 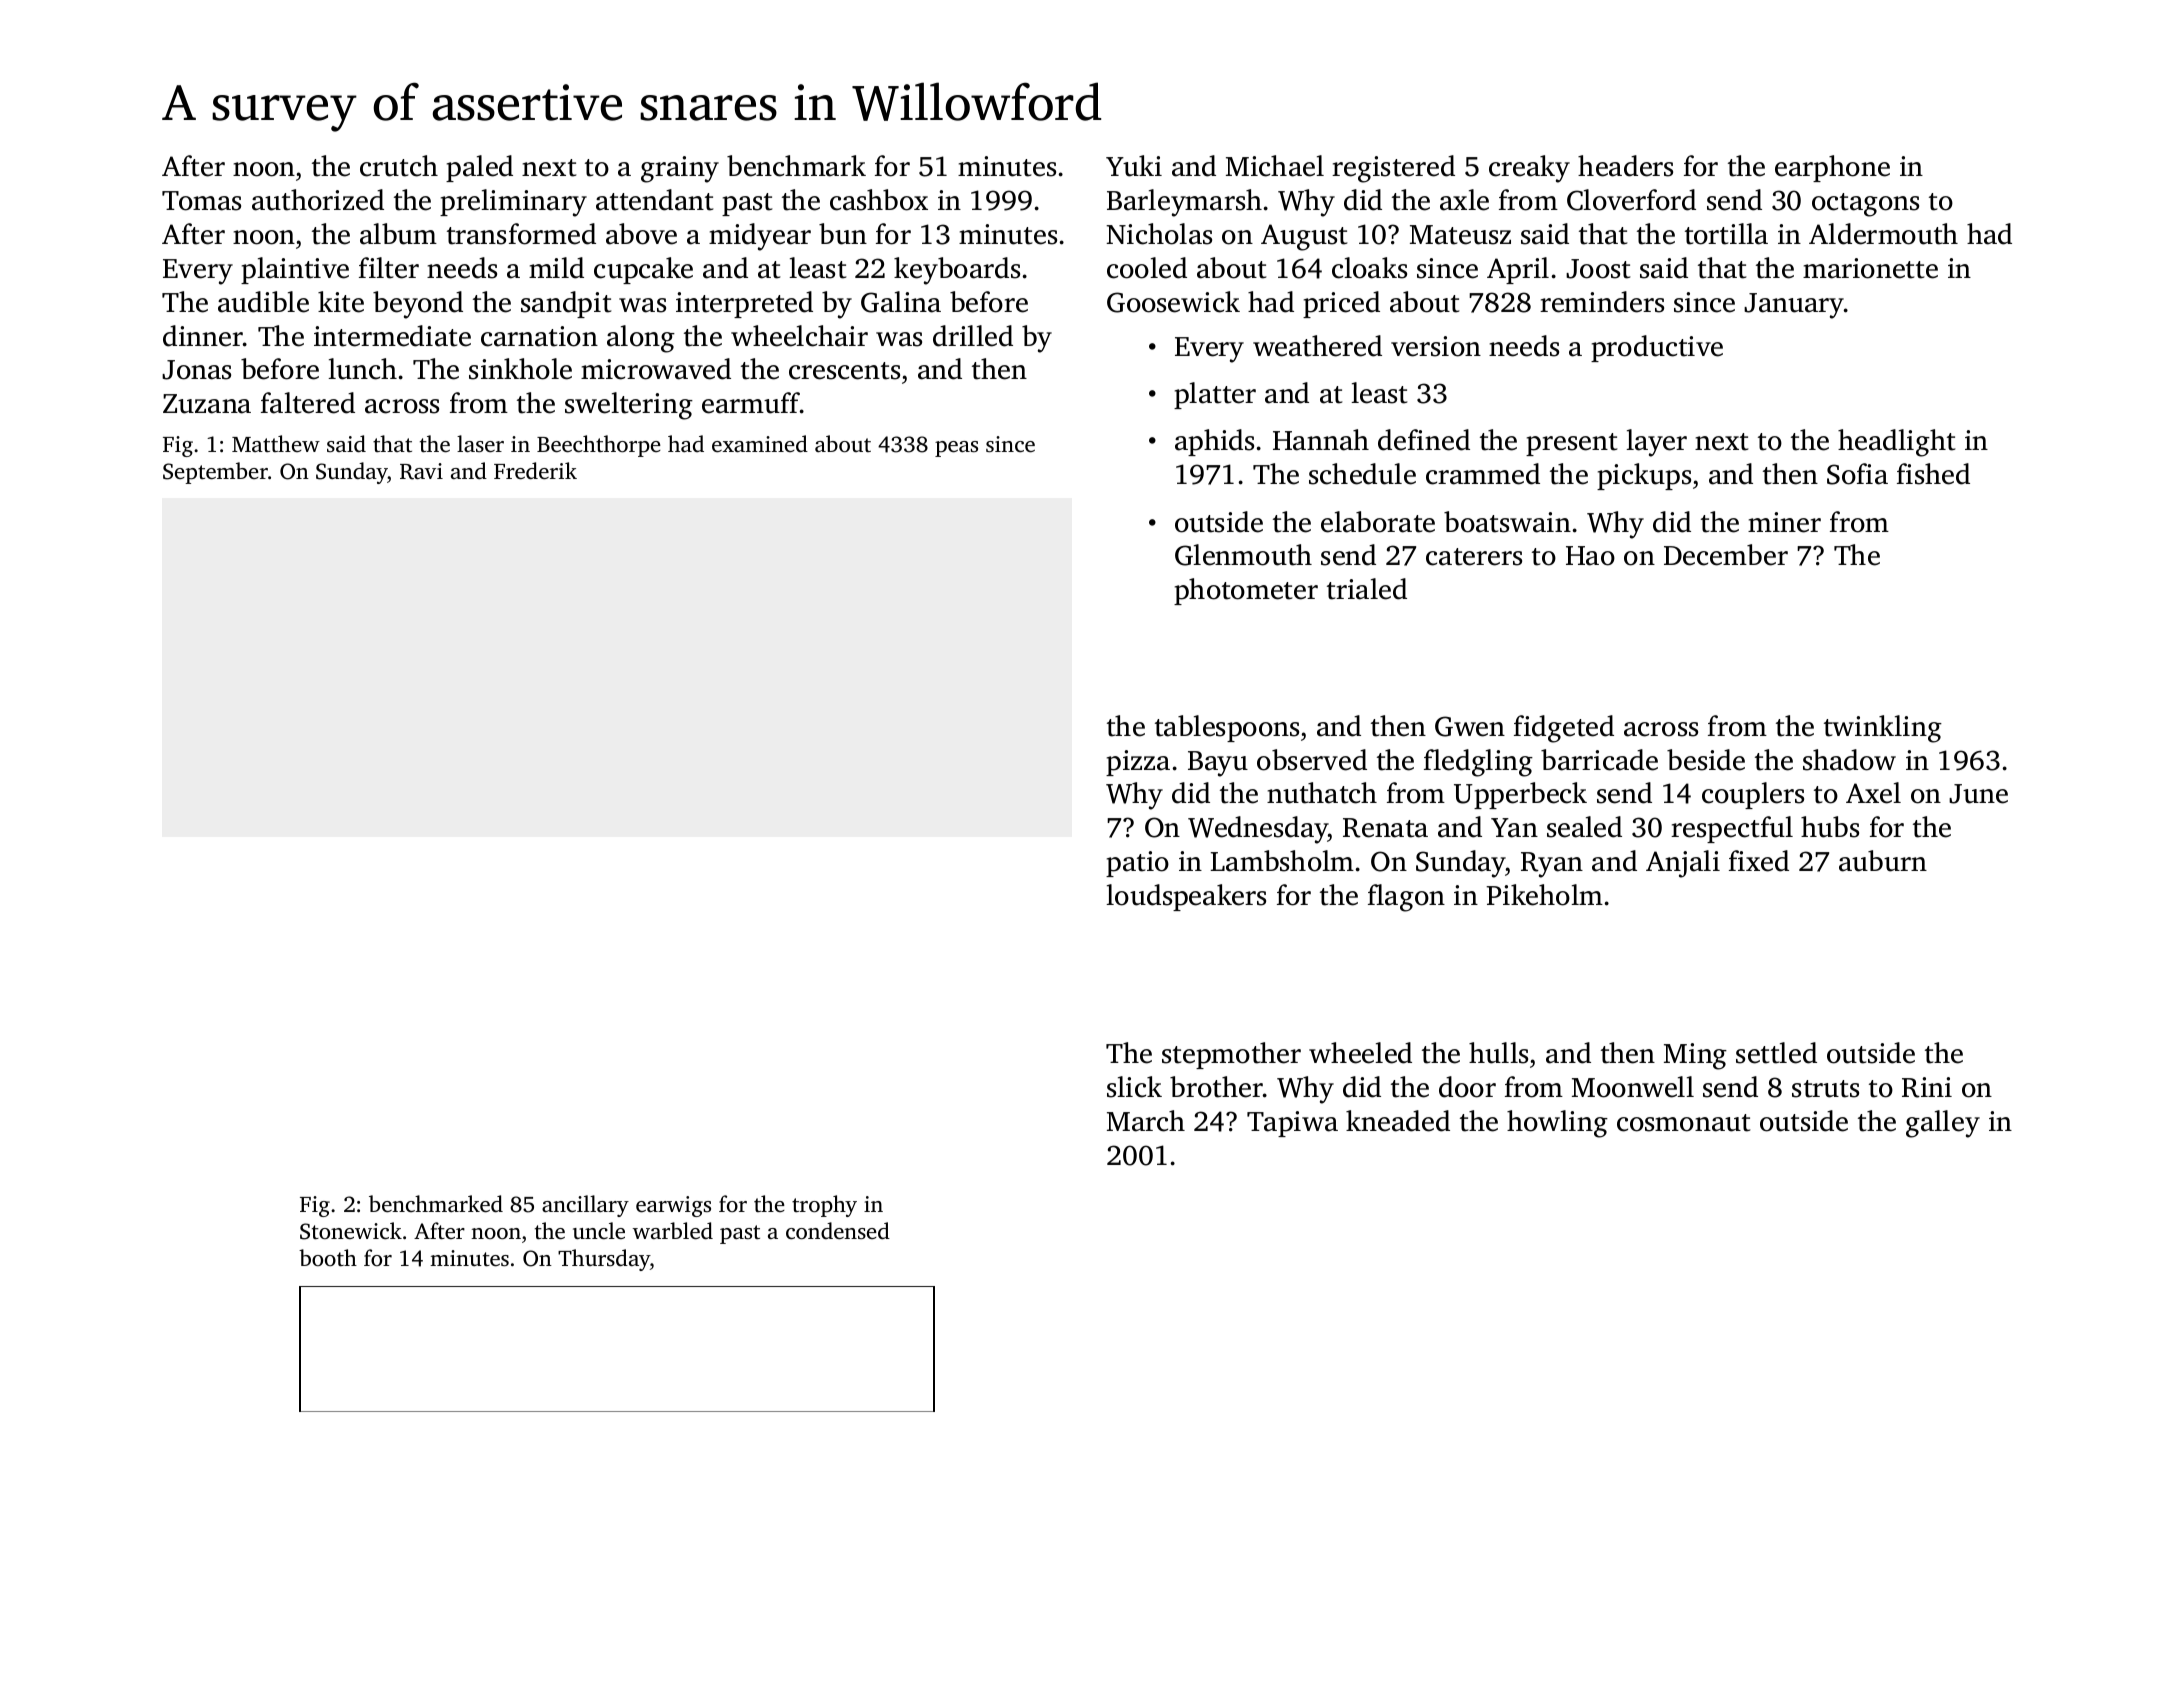 I want to click on September, so click(x=215, y=473).
